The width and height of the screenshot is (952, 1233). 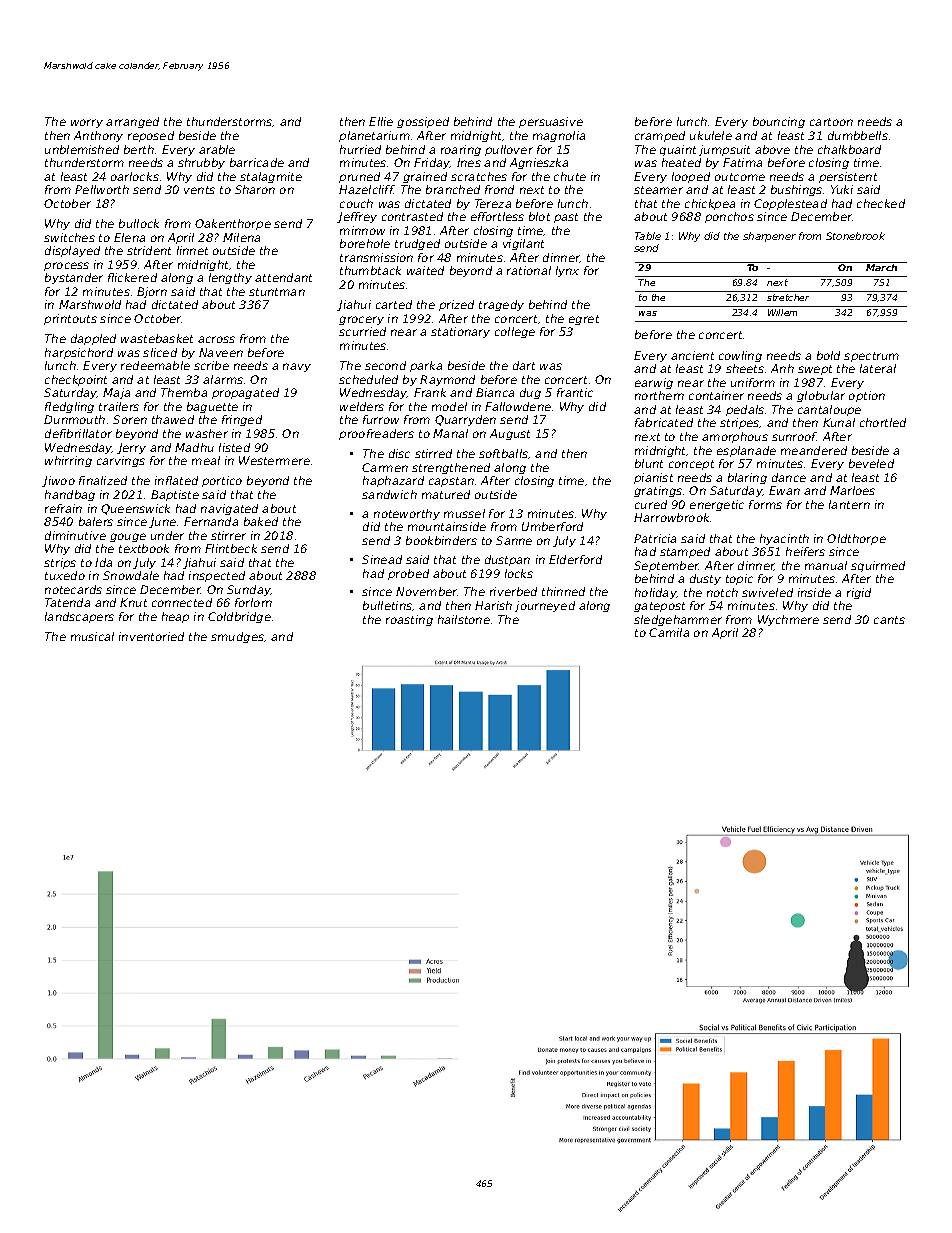 I want to click on rational, so click(x=529, y=270).
